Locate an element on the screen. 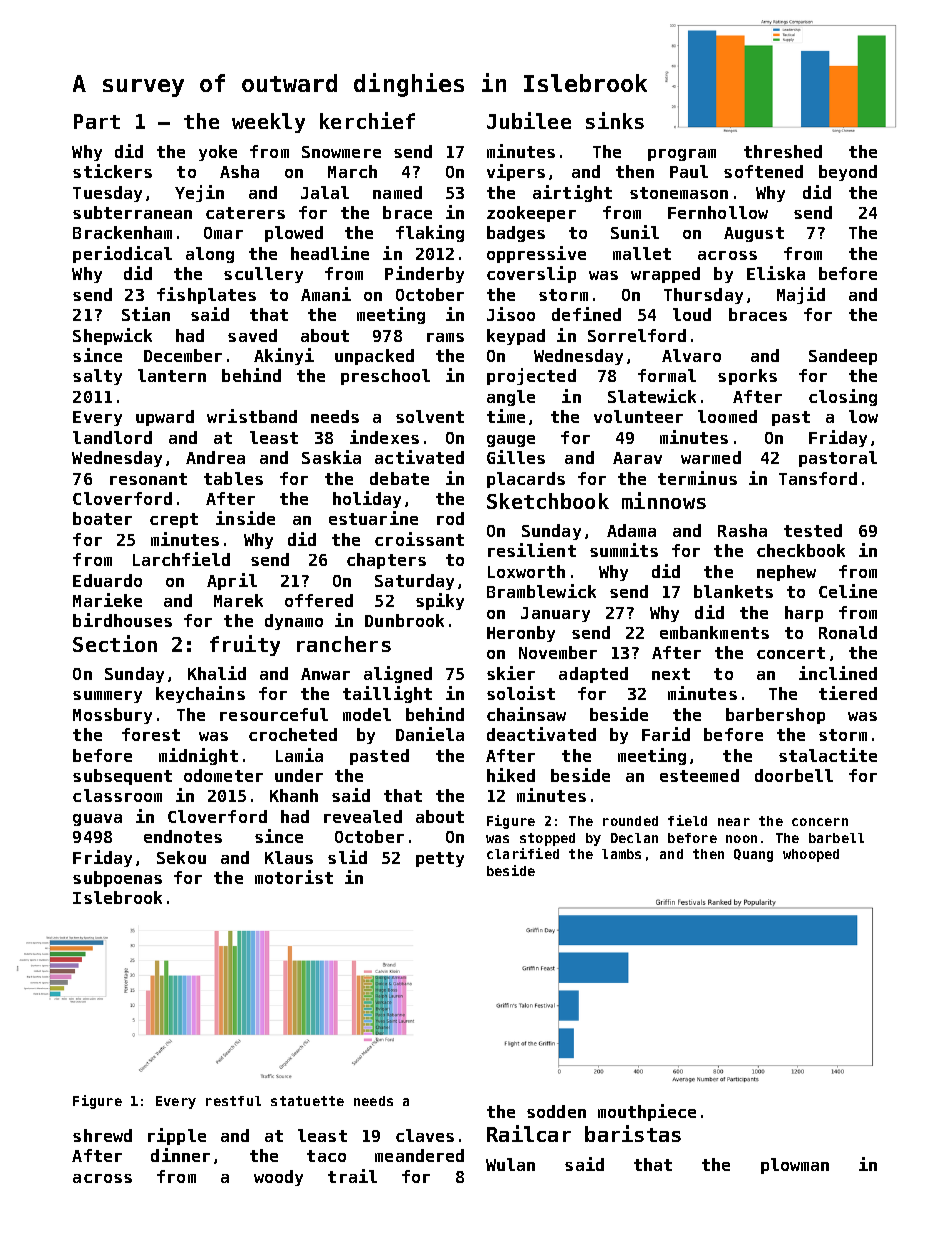  threshed is located at coordinates (783, 151).
